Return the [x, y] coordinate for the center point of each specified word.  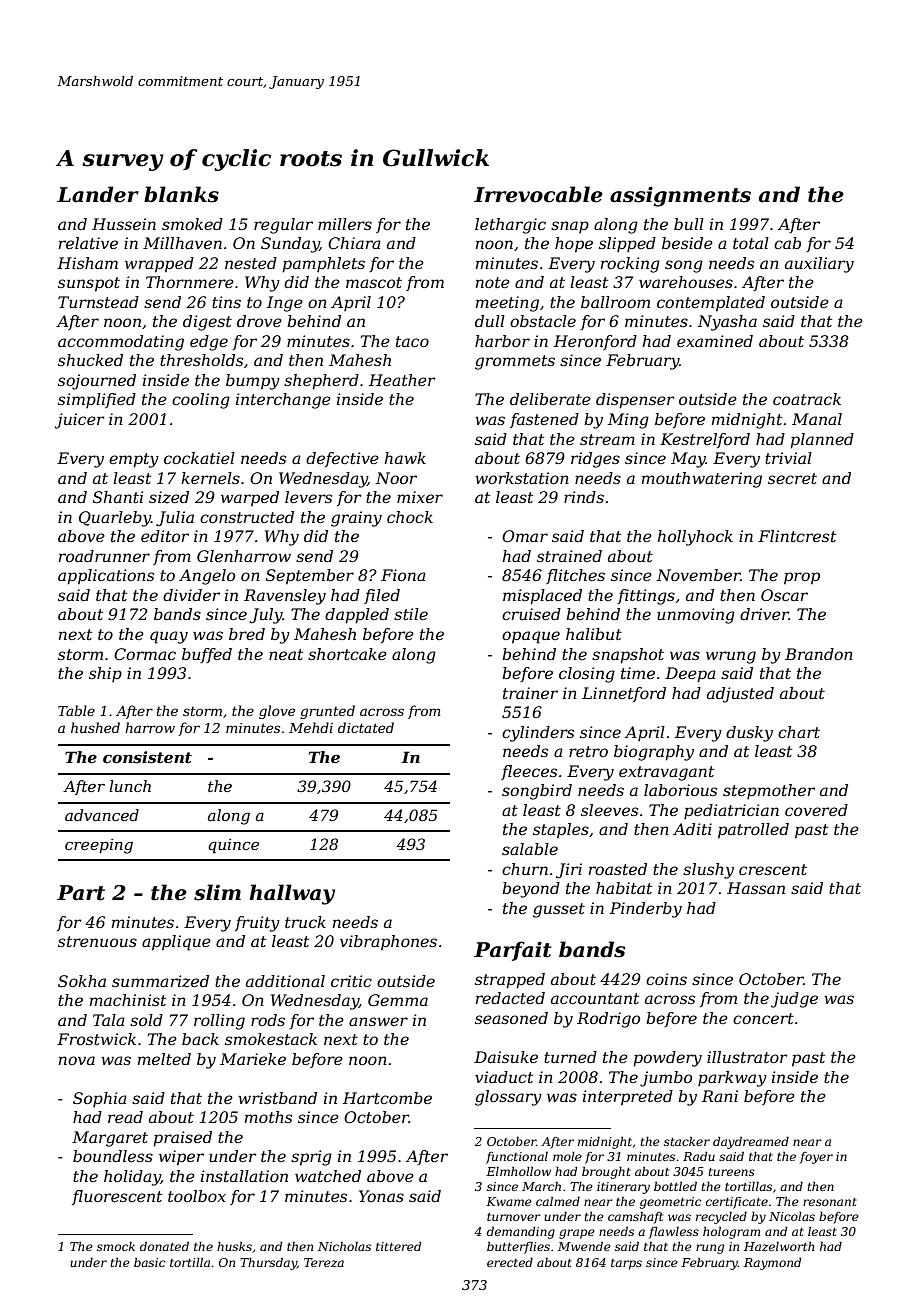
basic [149, 1262]
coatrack [807, 399]
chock [410, 517]
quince [233, 845]
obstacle [543, 321]
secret [792, 478]
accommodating [121, 343]
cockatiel [199, 458]
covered [816, 810]
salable [530, 849]
